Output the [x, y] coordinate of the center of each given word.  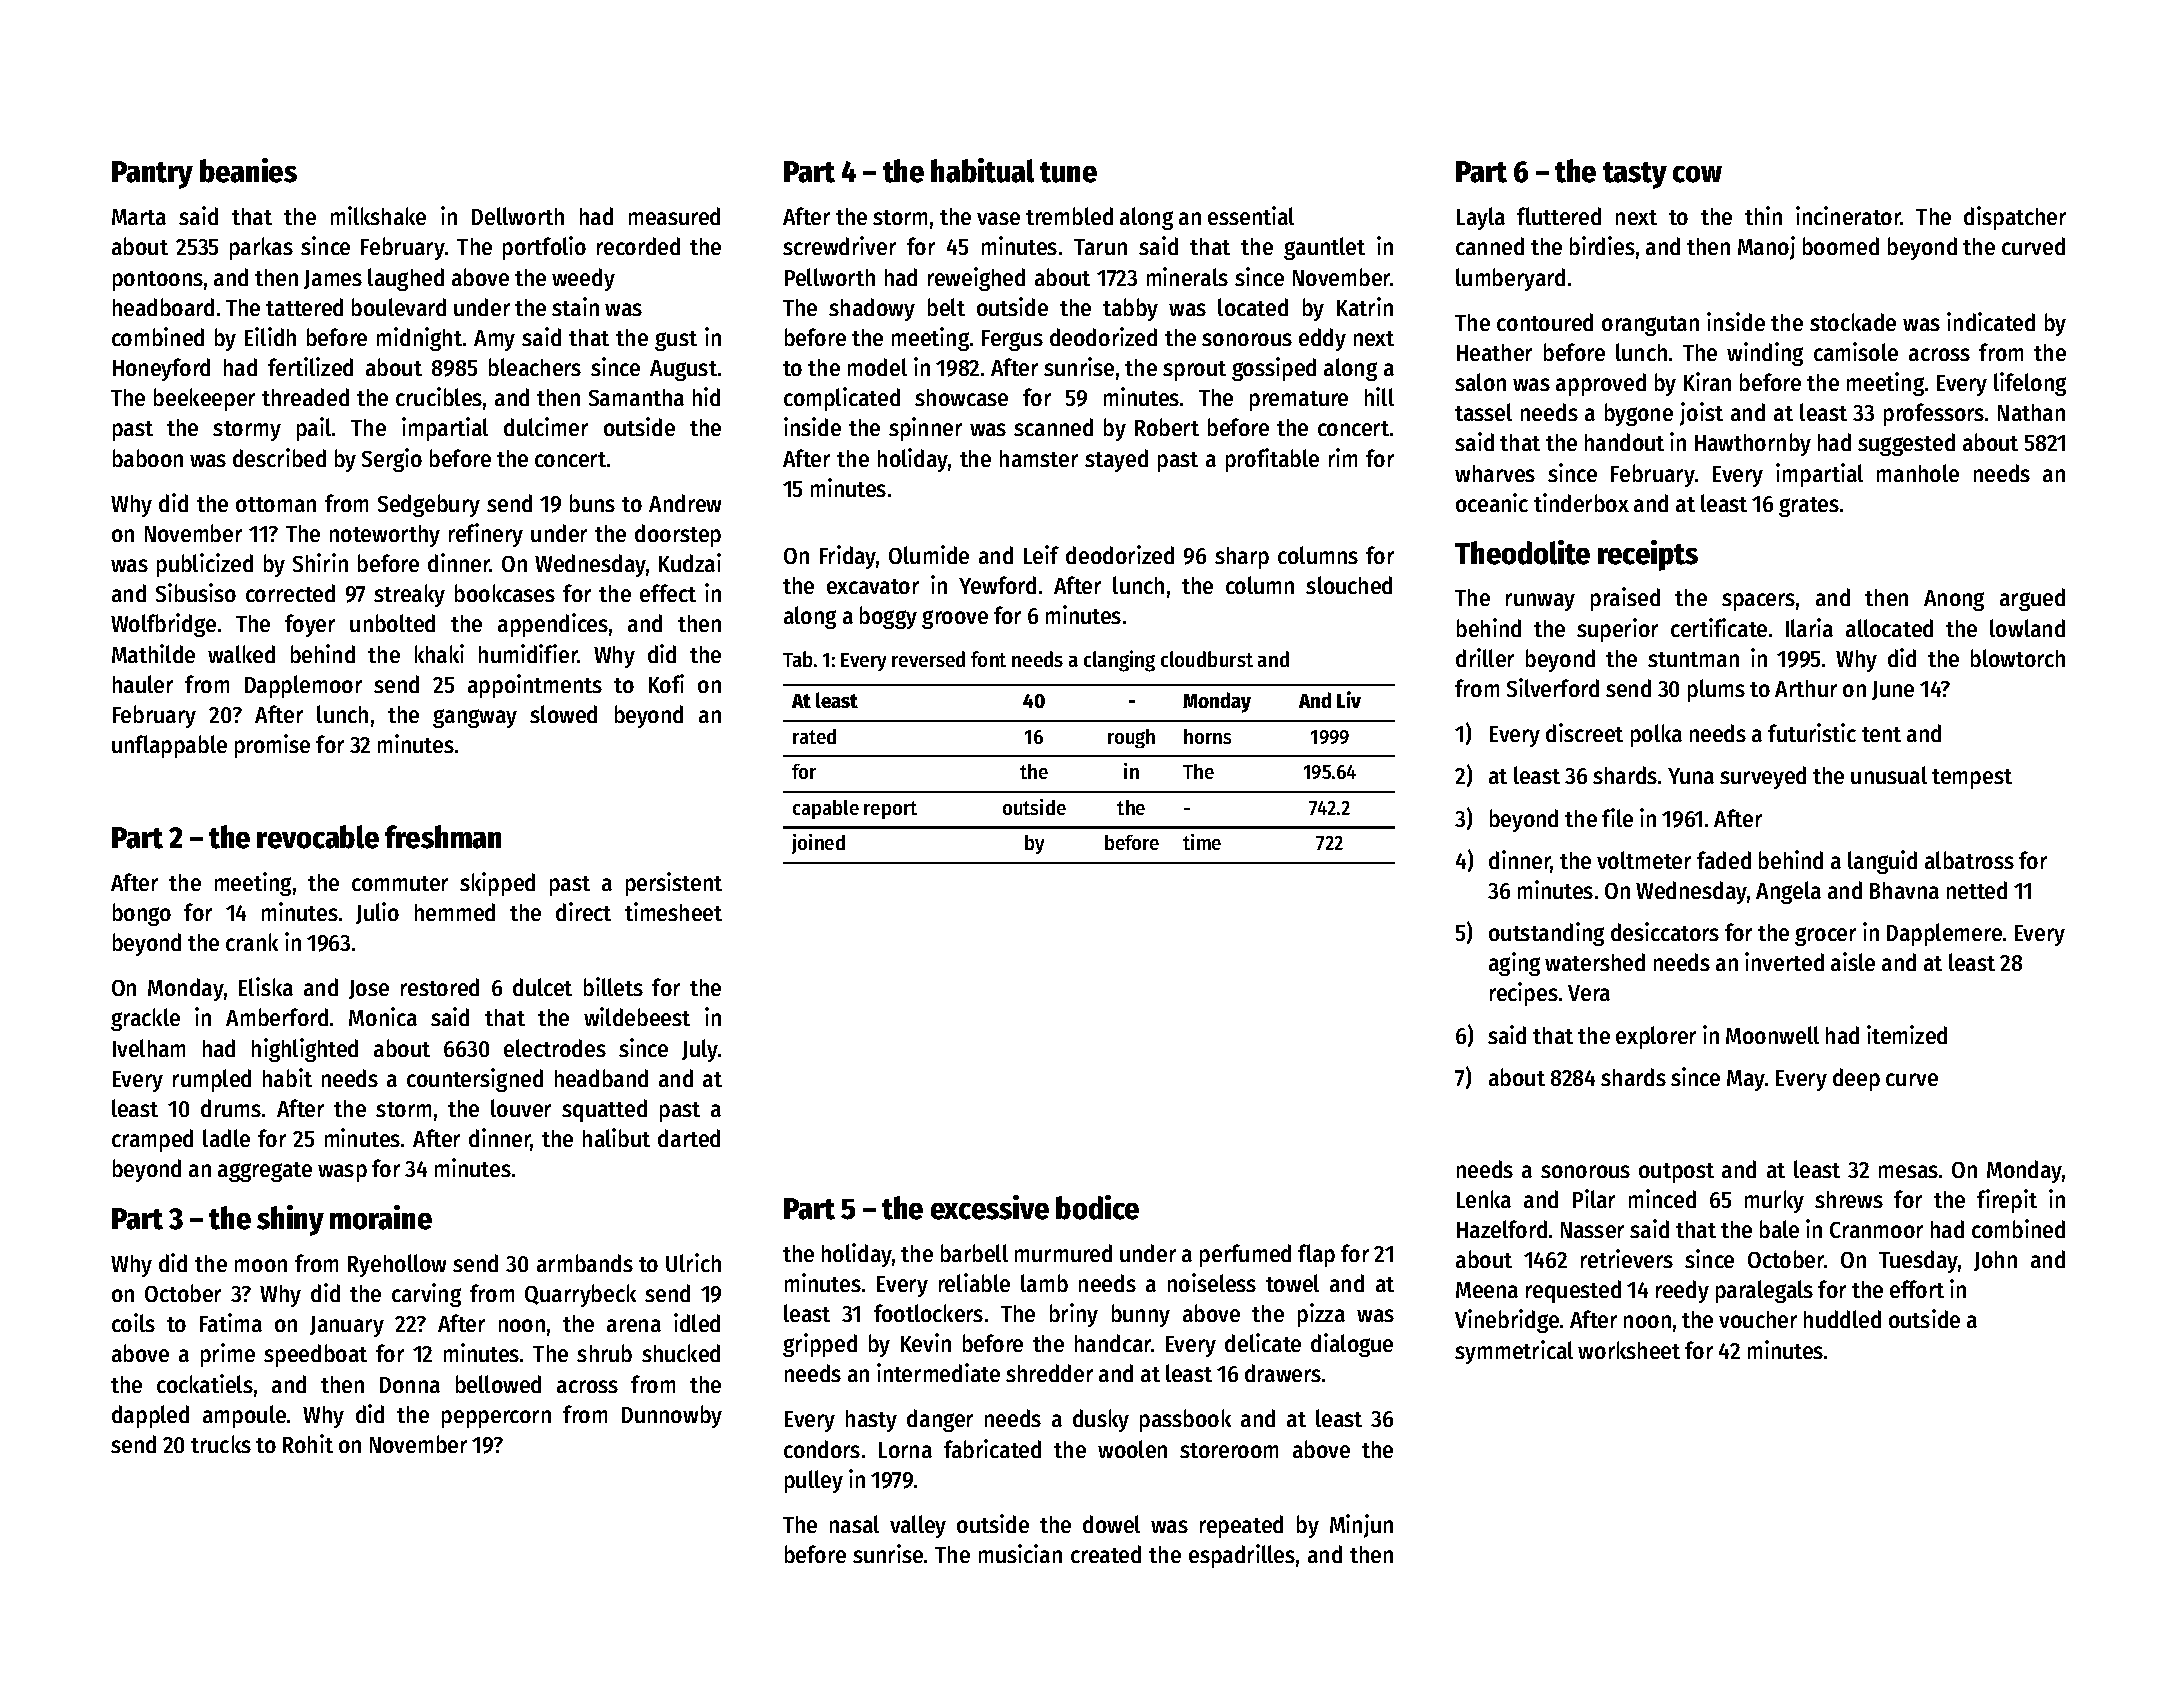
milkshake [378, 215]
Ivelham [149, 1048]
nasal [854, 1524]
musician [1020, 1553]
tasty [1635, 175]
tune [1068, 172]
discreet [1584, 732]
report [890, 810]
